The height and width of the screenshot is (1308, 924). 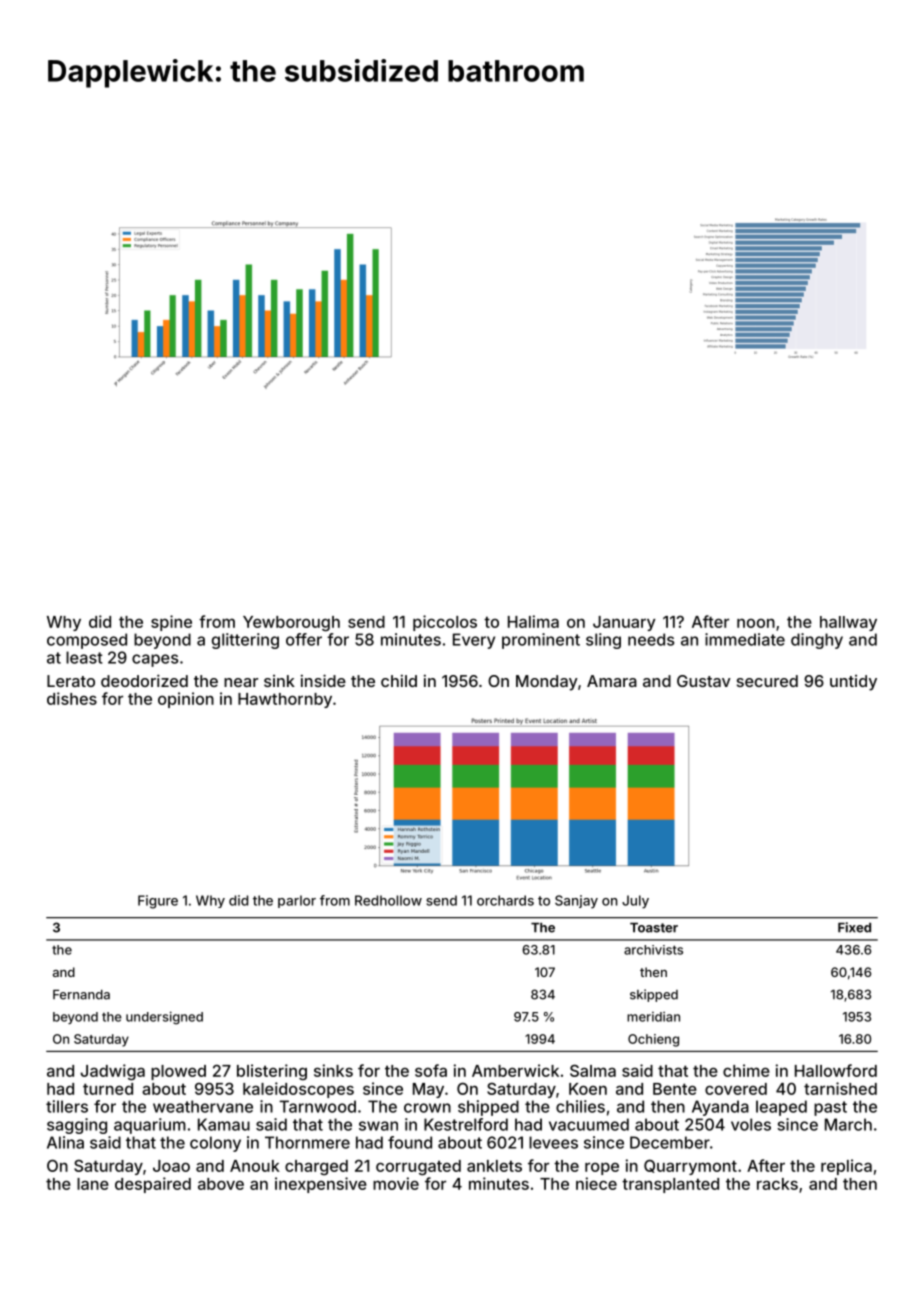 I want to click on Fernanda, so click(x=81, y=995).
